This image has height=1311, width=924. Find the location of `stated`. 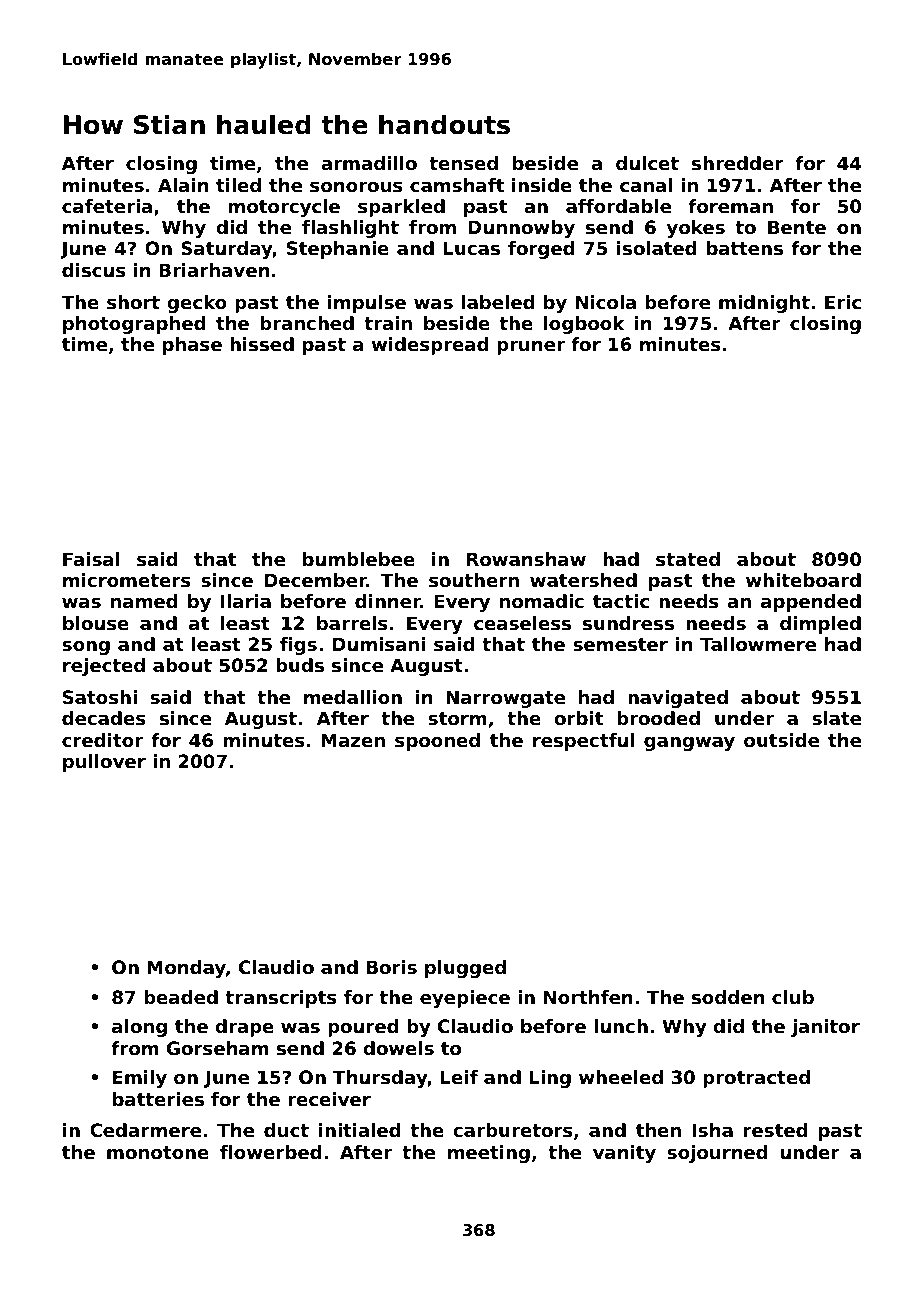

stated is located at coordinates (688, 559).
